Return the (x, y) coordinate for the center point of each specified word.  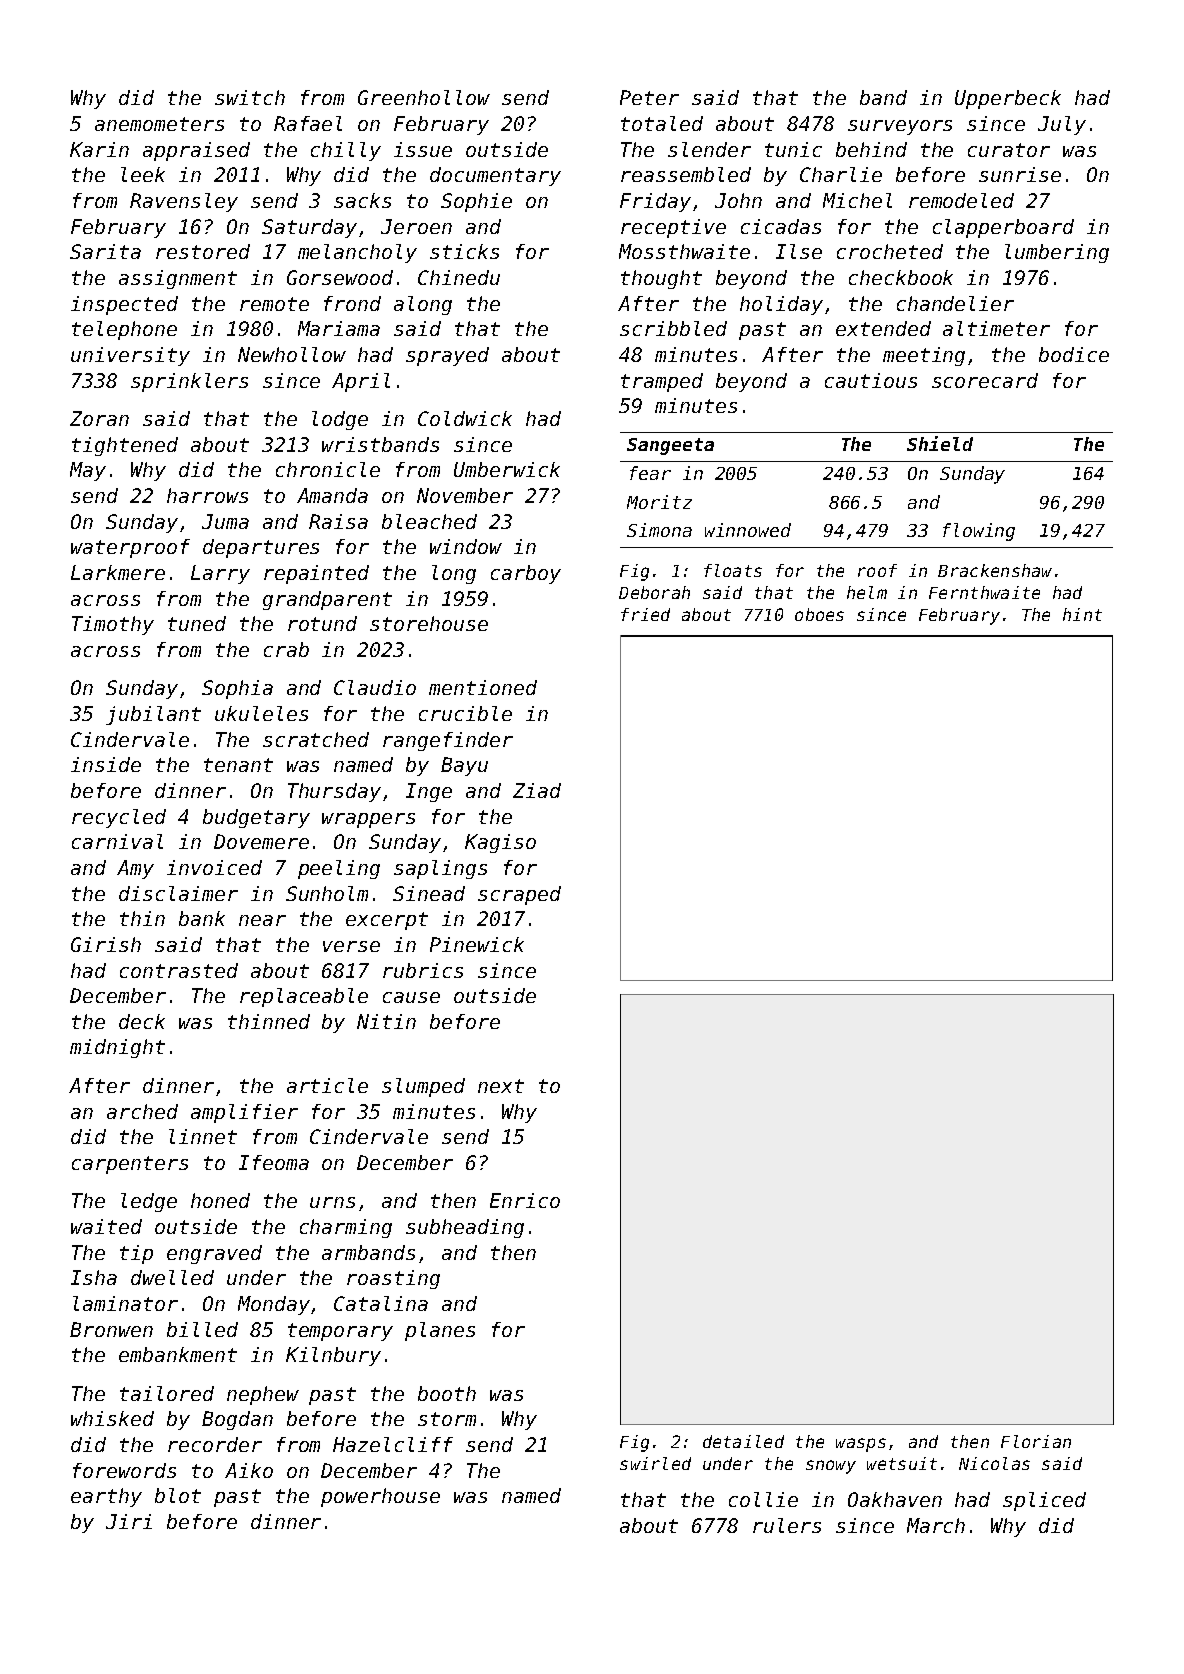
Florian (1036, 1441)
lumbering (1057, 253)
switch (250, 97)
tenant (238, 765)
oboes (819, 614)
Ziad (537, 790)
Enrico (525, 1200)
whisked (112, 1418)
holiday (781, 305)
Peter (649, 97)
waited (106, 1226)
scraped (519, 895)
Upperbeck (1008, 99)
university (130, 356)
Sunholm (327, 893)
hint (1082, 614)
